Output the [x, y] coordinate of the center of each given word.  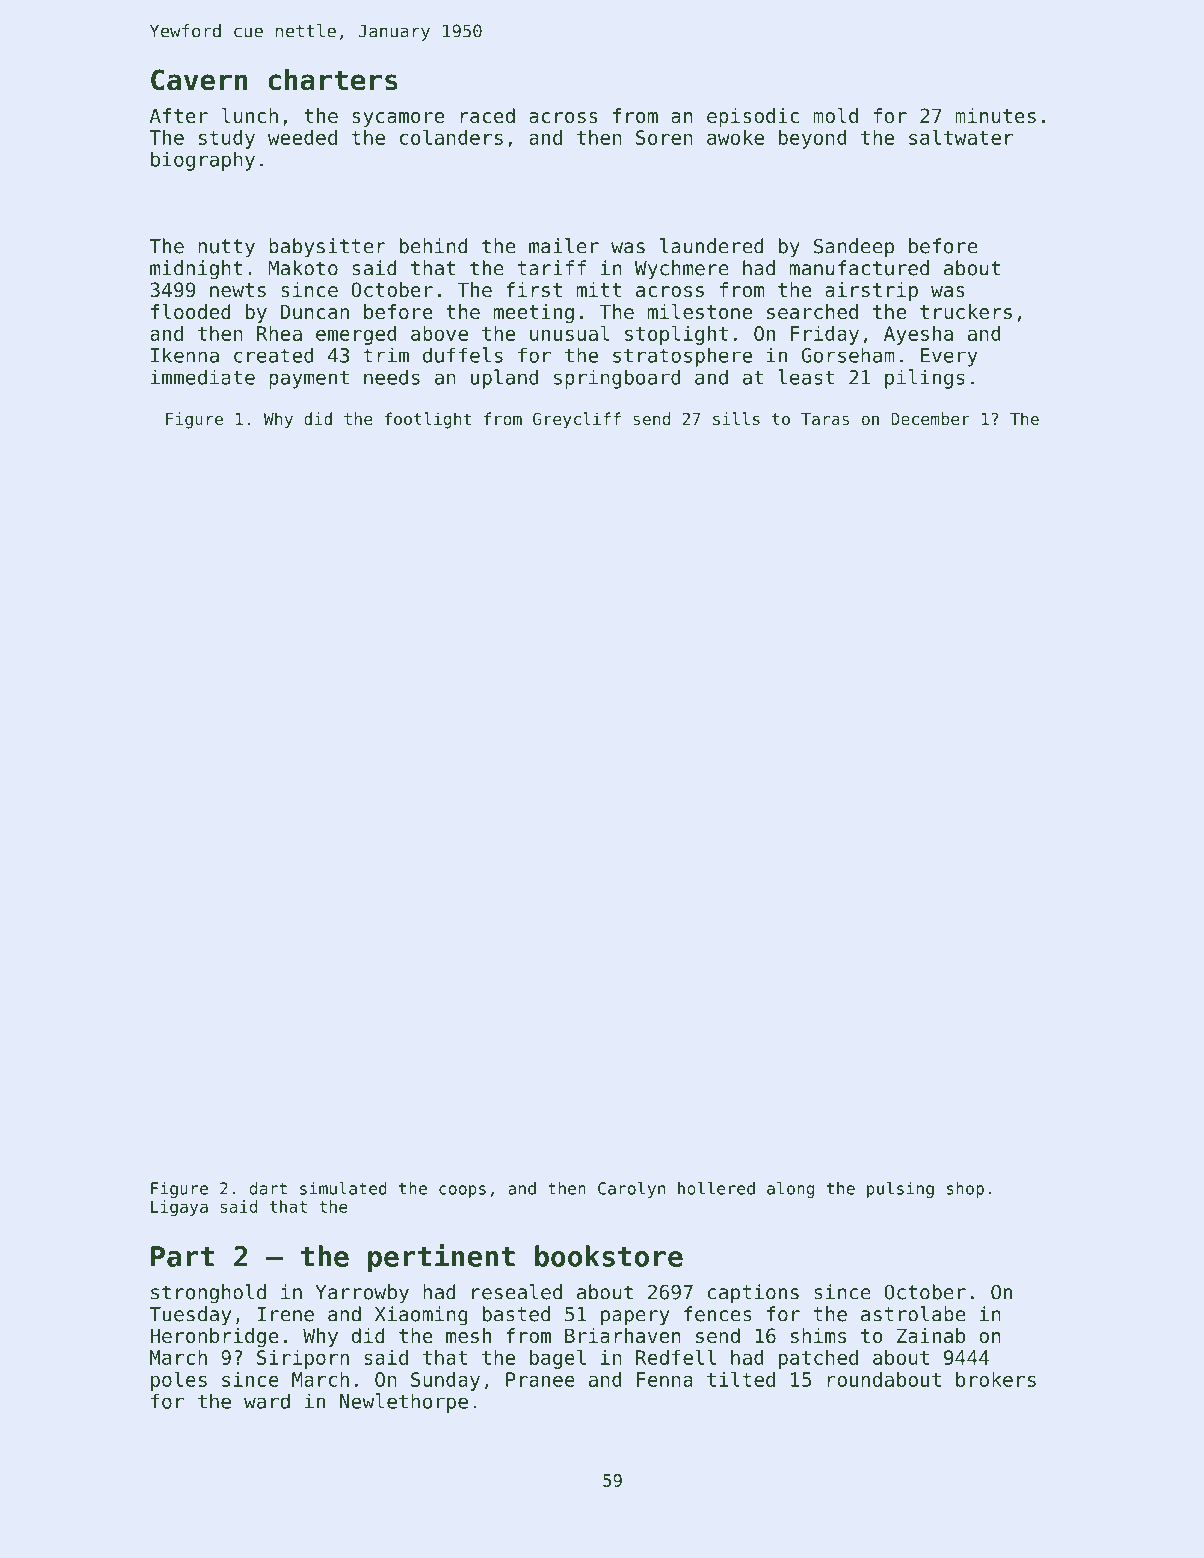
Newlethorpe [404, 1403]
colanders [451, 137]
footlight [428, 420]
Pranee [540, 1379]
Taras [825, 419]
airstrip [871, 291]
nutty [226, 248]
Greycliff [577, 420]
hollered [716, 1188]
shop [965, 1190]
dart [268, 1188]
